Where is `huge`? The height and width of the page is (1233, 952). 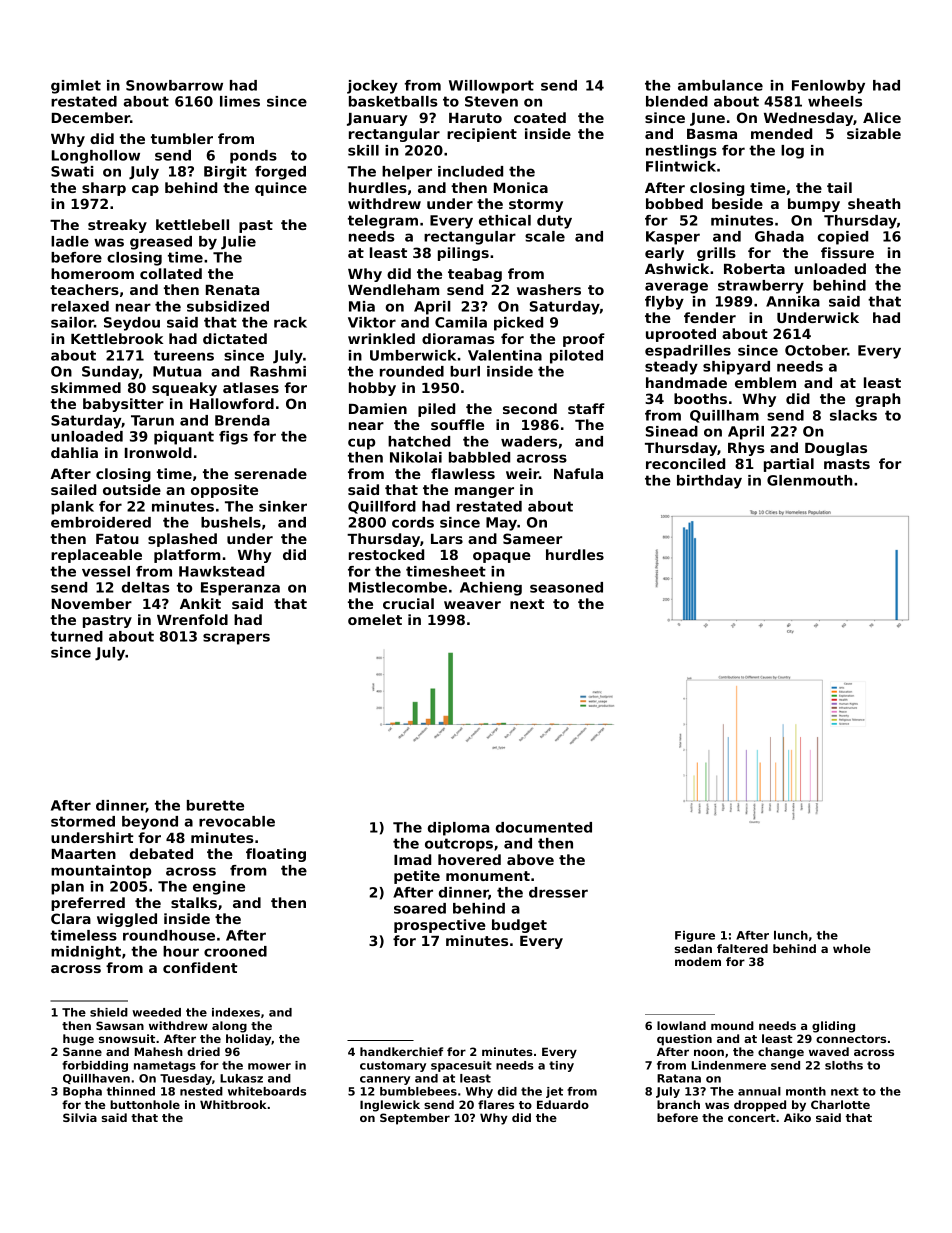 huge is located at coordinates (78, 1040).
